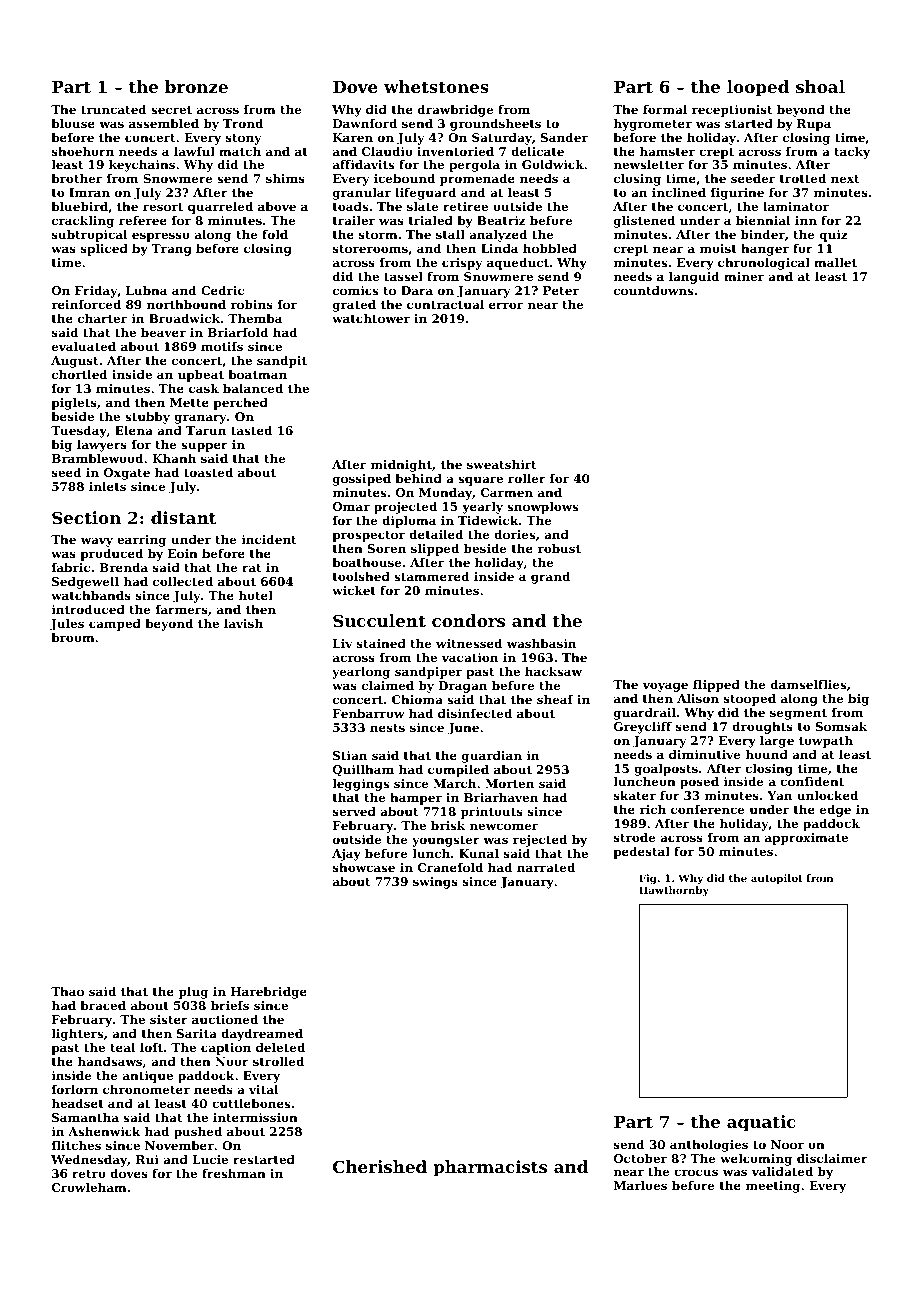 The width and height of the screenshot is (924, 1308). What do you see at coordinates (146, 290) in the screenshot?
I see `Lubna` at bounding box center [146, 290].
